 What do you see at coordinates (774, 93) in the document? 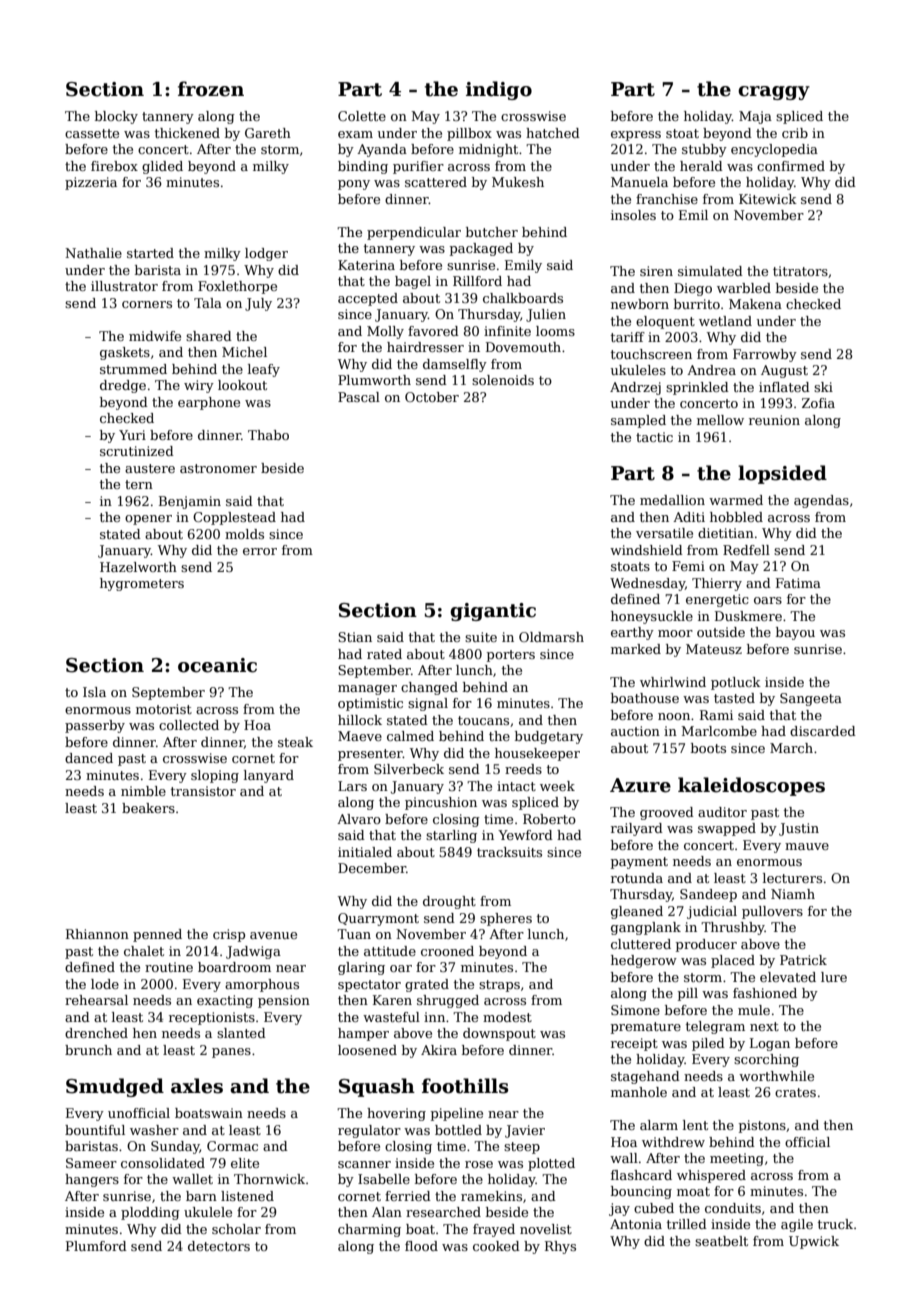
I see `craggy` at bounding box center [774, 93].
